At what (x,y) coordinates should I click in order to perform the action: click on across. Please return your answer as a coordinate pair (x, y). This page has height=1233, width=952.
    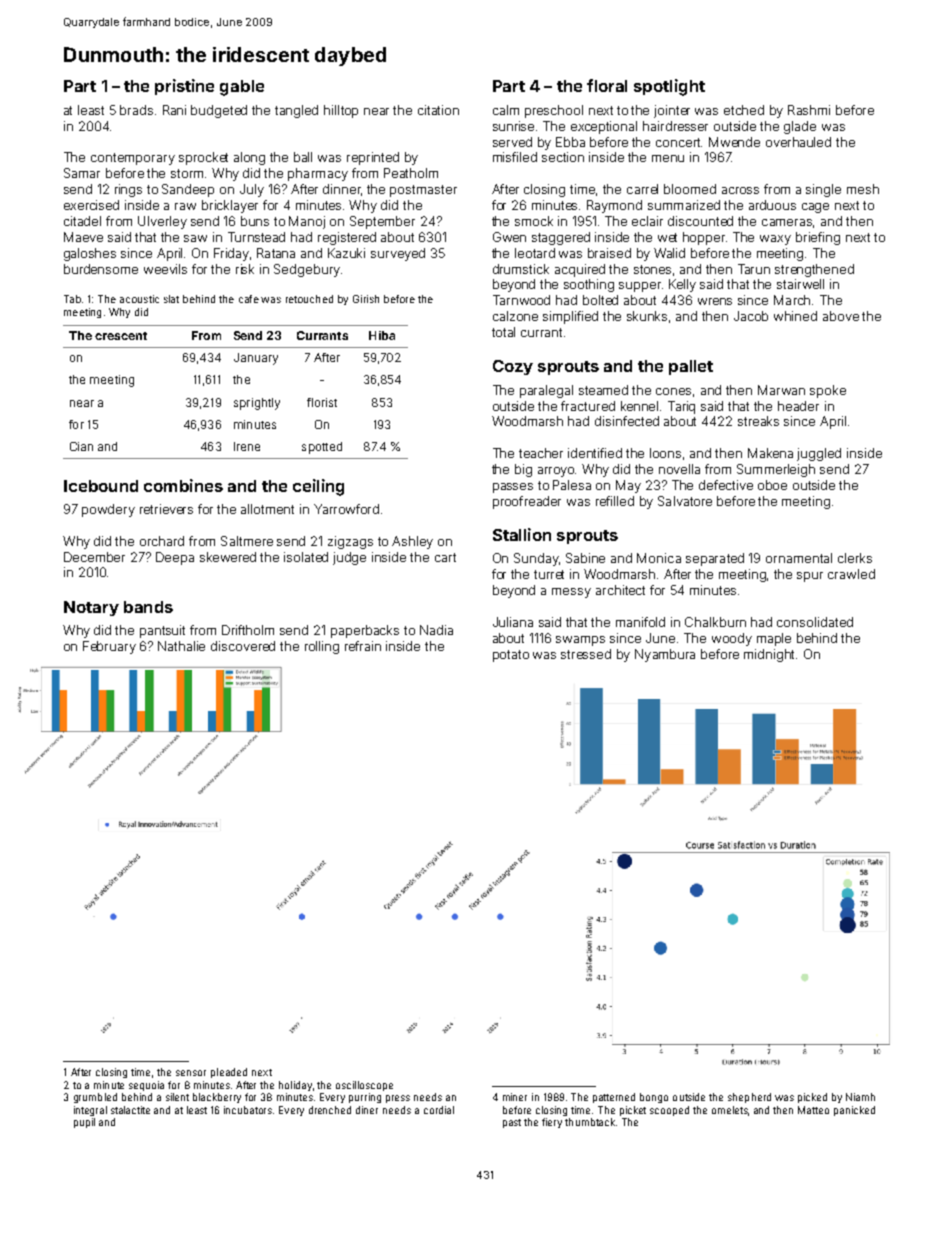
    Looking at the image, I should click on (740, 190).
